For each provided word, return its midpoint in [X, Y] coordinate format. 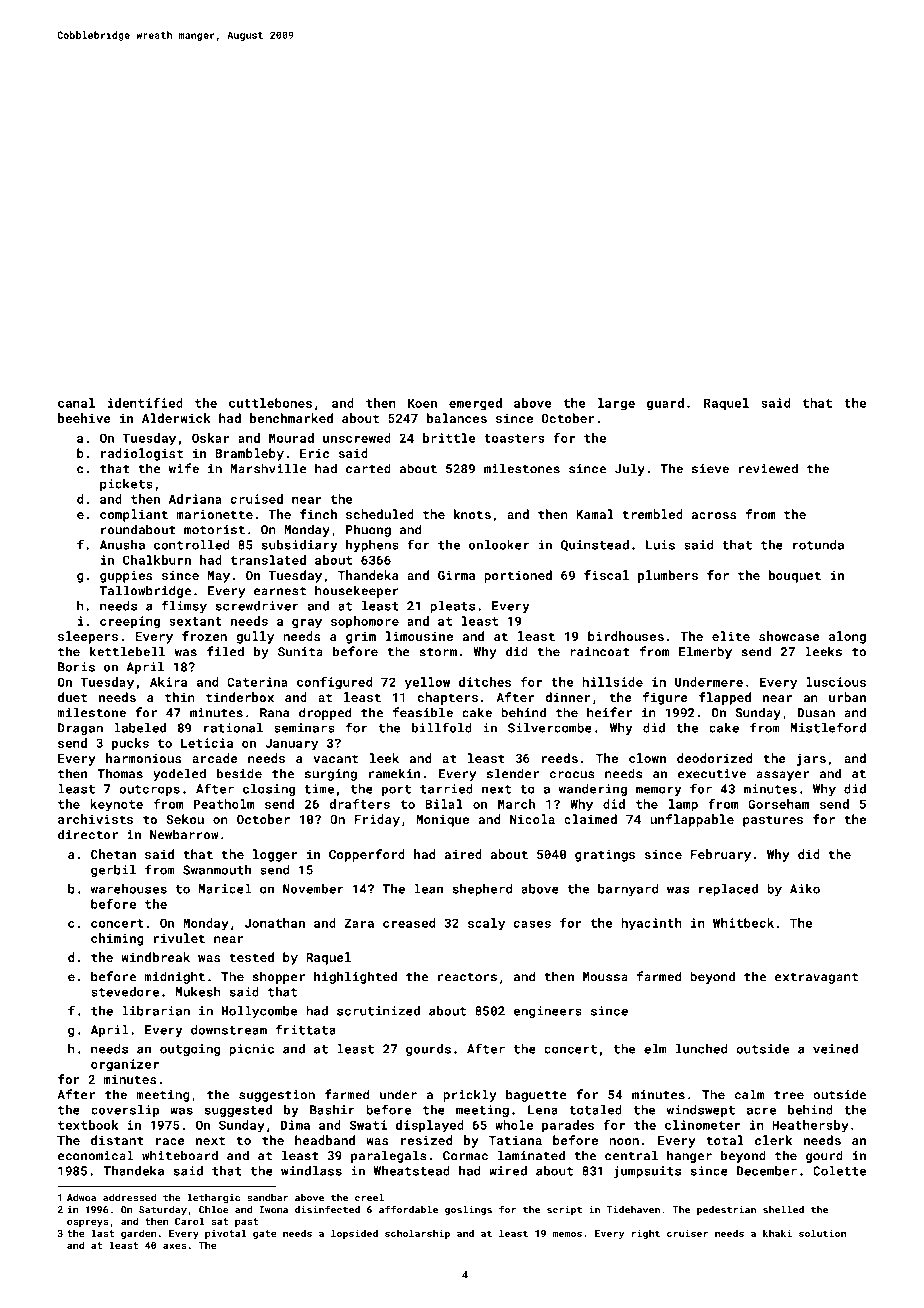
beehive [84, 418]
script [564, 1210]
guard [665, 404]
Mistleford [828, 727]
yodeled [179, 774]
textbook [88, 1125]
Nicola [532, 819]
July [630, 469]
